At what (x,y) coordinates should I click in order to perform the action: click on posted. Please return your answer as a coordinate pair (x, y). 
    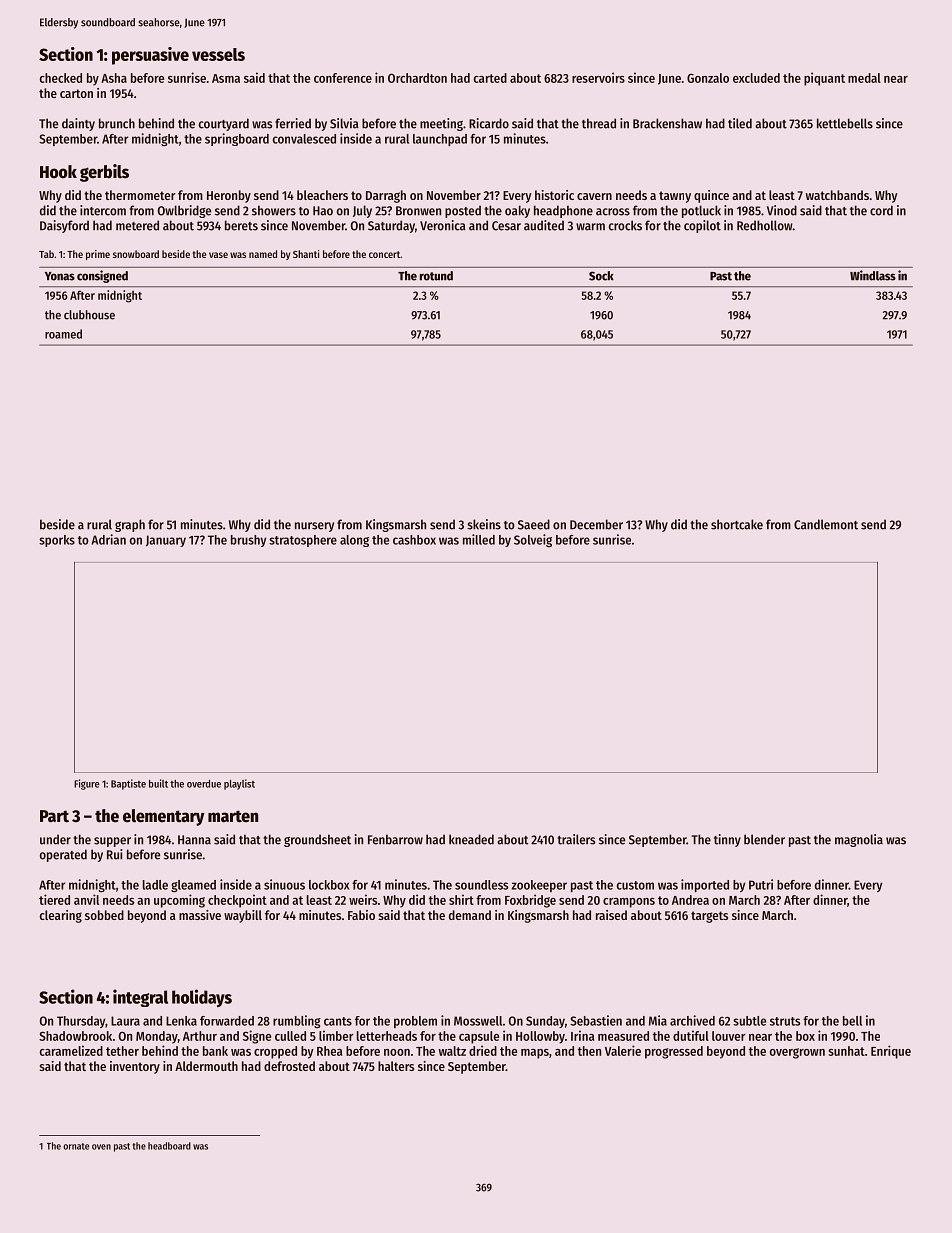
    Looking at the image, I should click on (463, 211).
